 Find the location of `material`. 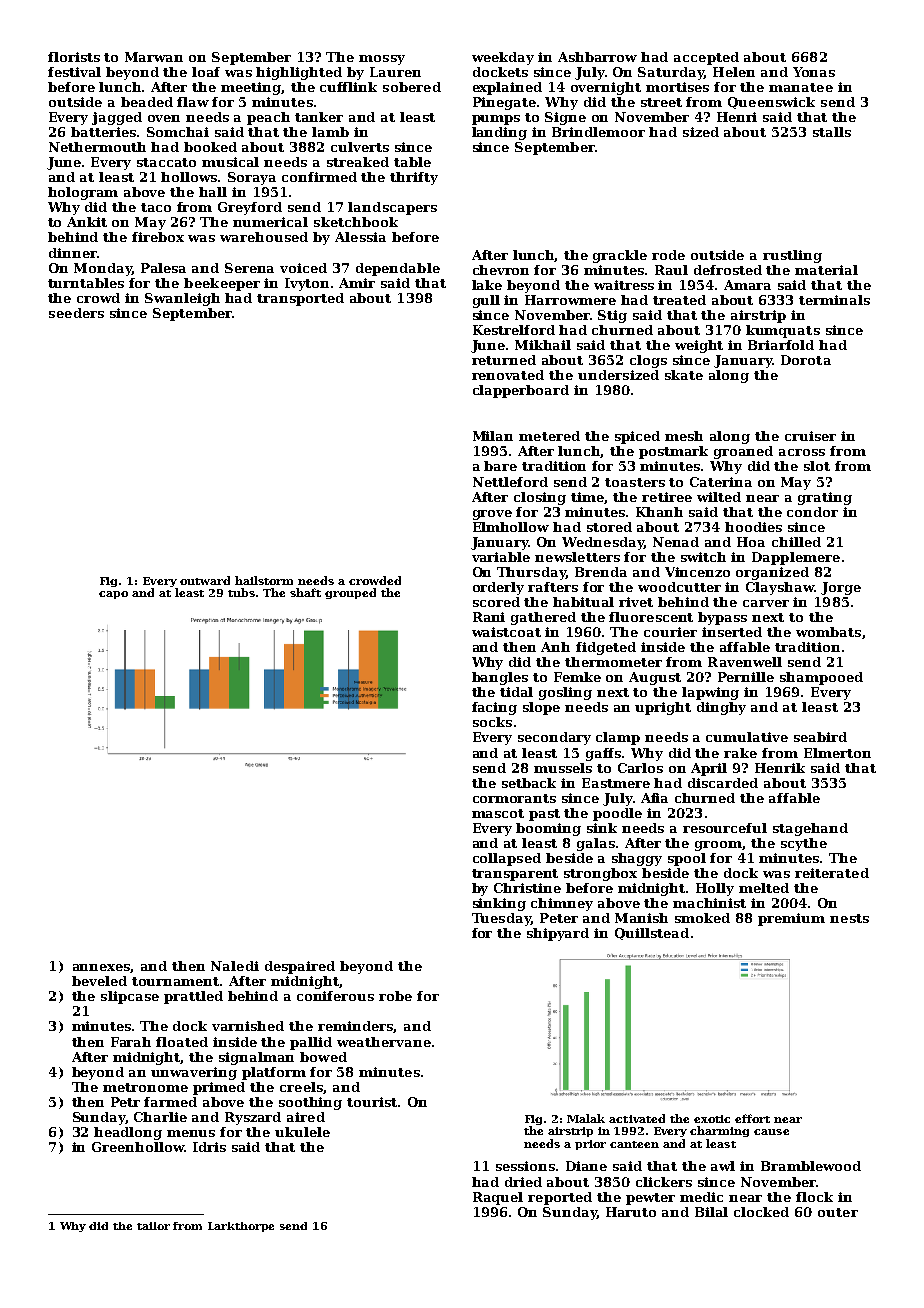

material is located at coordinates (826, 270).
